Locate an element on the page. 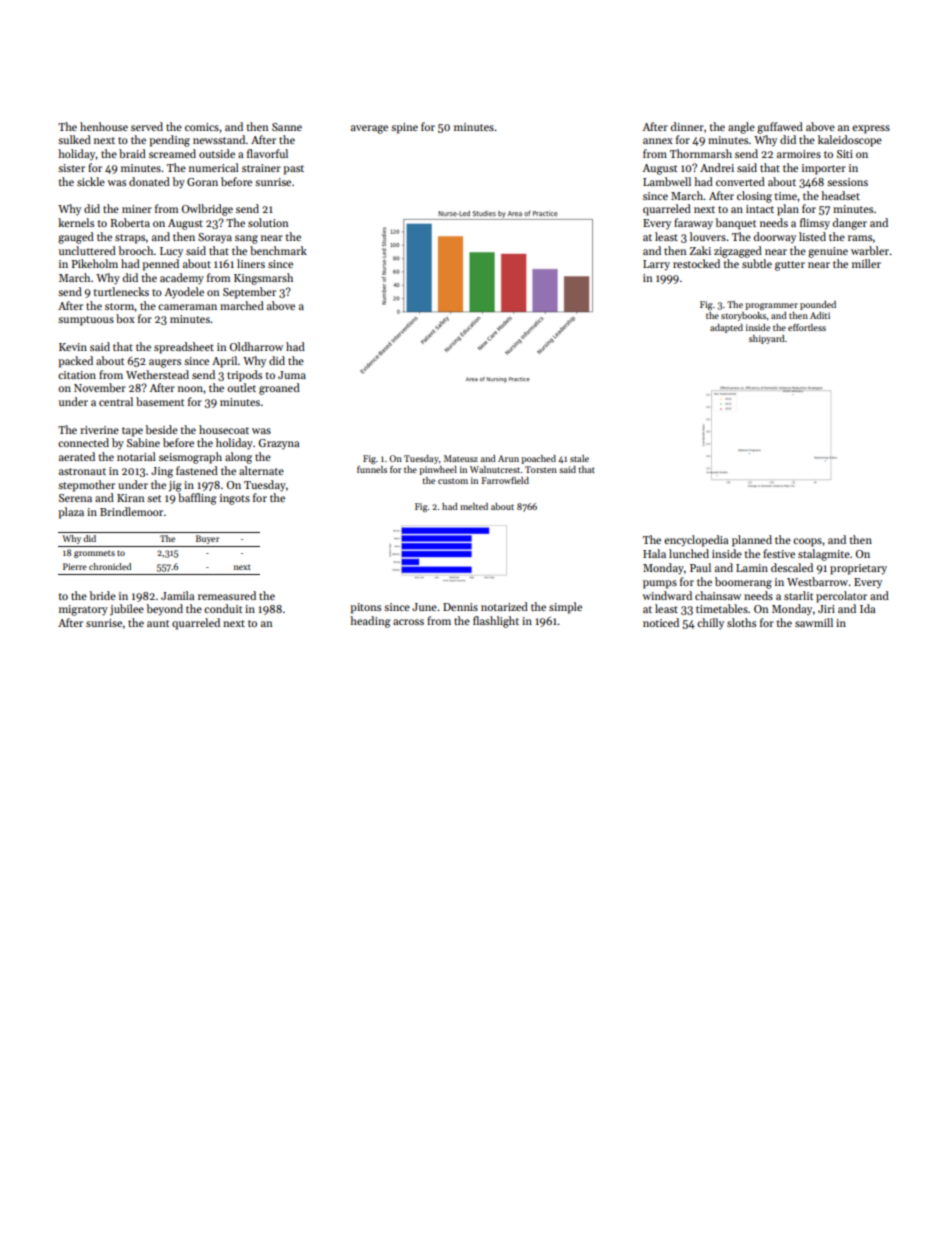  Juma is located at coordinates (292, 375).
